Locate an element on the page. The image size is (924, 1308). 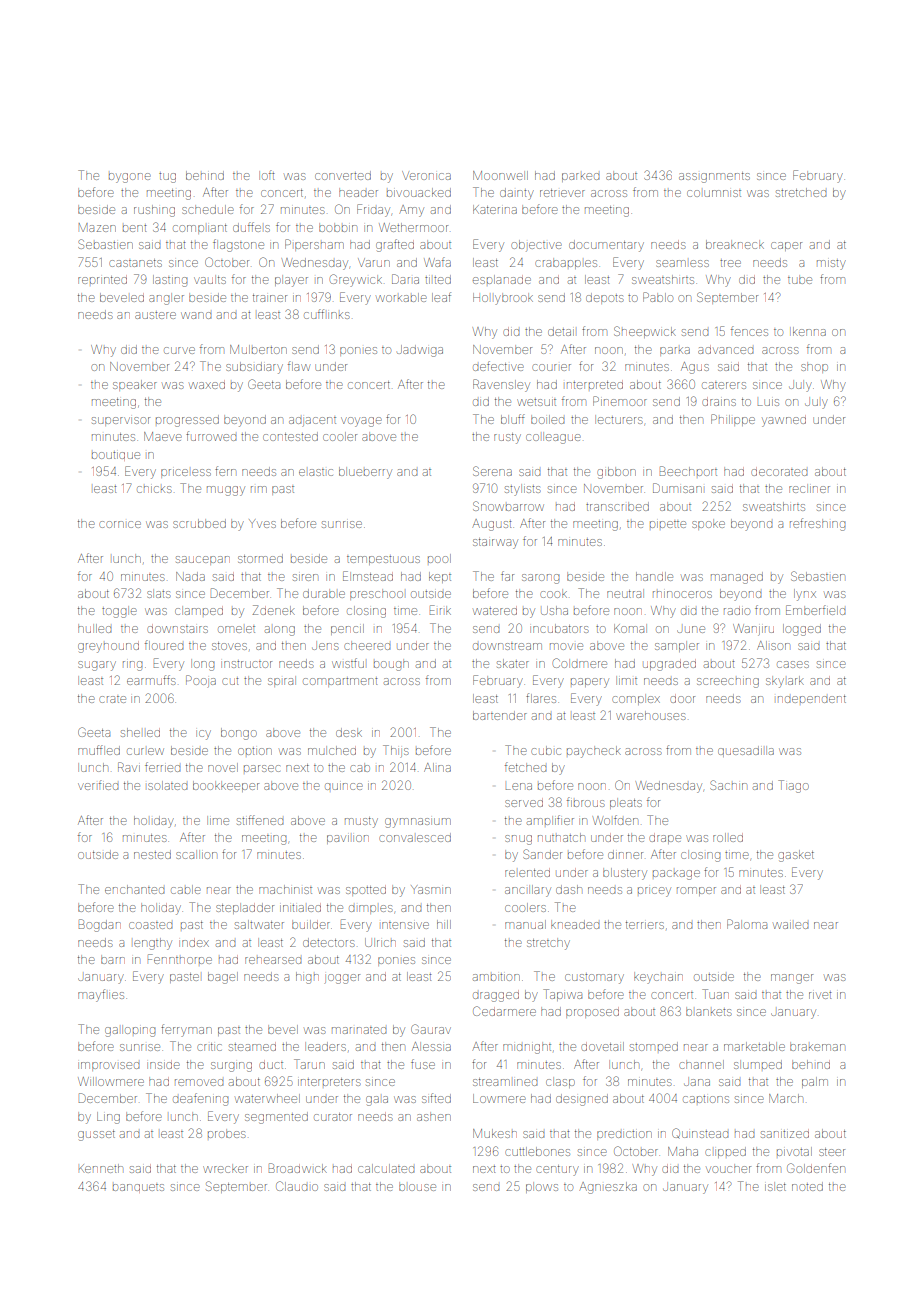
bent is located at coordinates (135, 228).
